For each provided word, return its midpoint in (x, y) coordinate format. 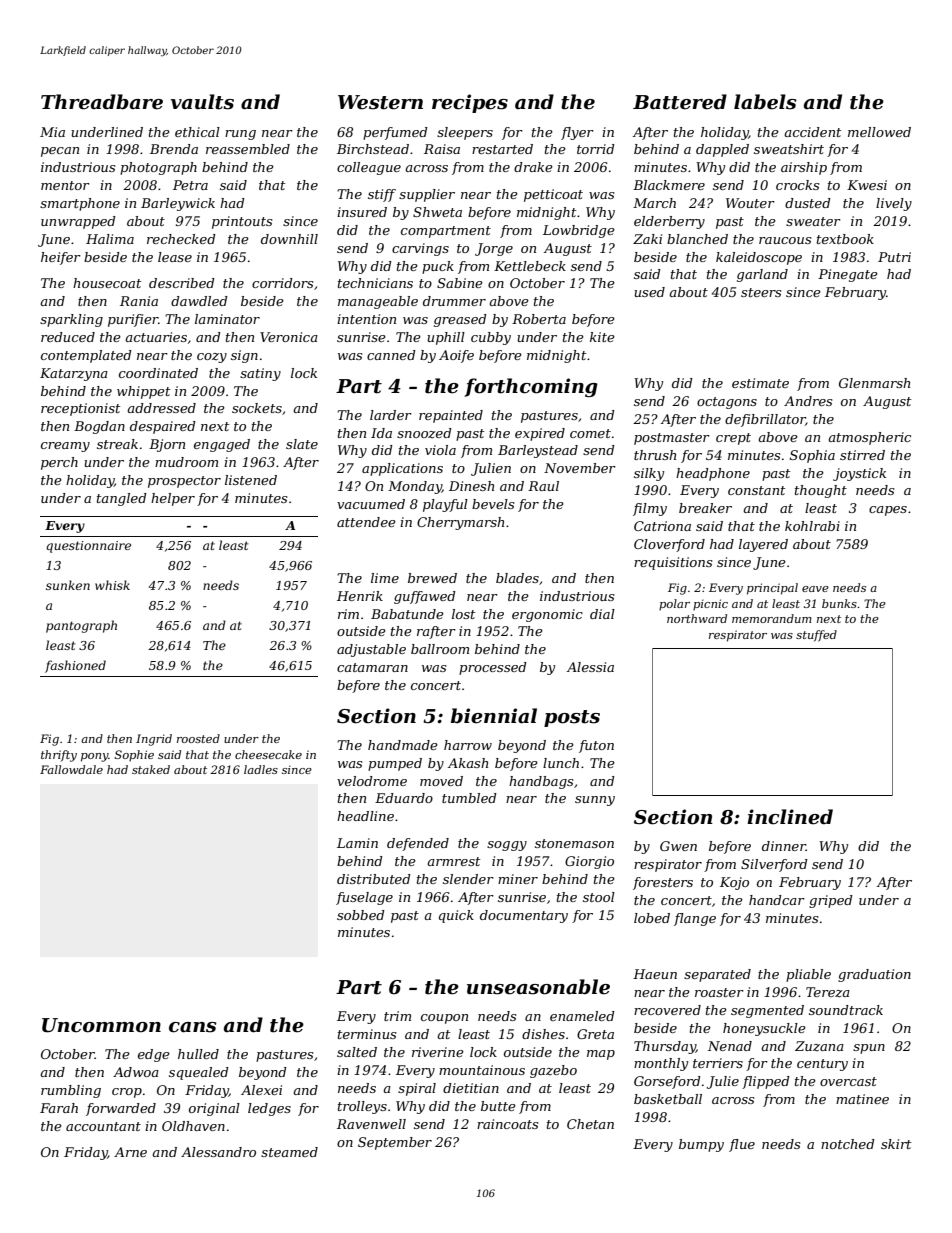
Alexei (261, 1090)
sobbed (361, 915)
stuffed (816, 636)
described (182, 283)
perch (59, 463)
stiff (382, 195)
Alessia (590, 667)
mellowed (879, 132)
